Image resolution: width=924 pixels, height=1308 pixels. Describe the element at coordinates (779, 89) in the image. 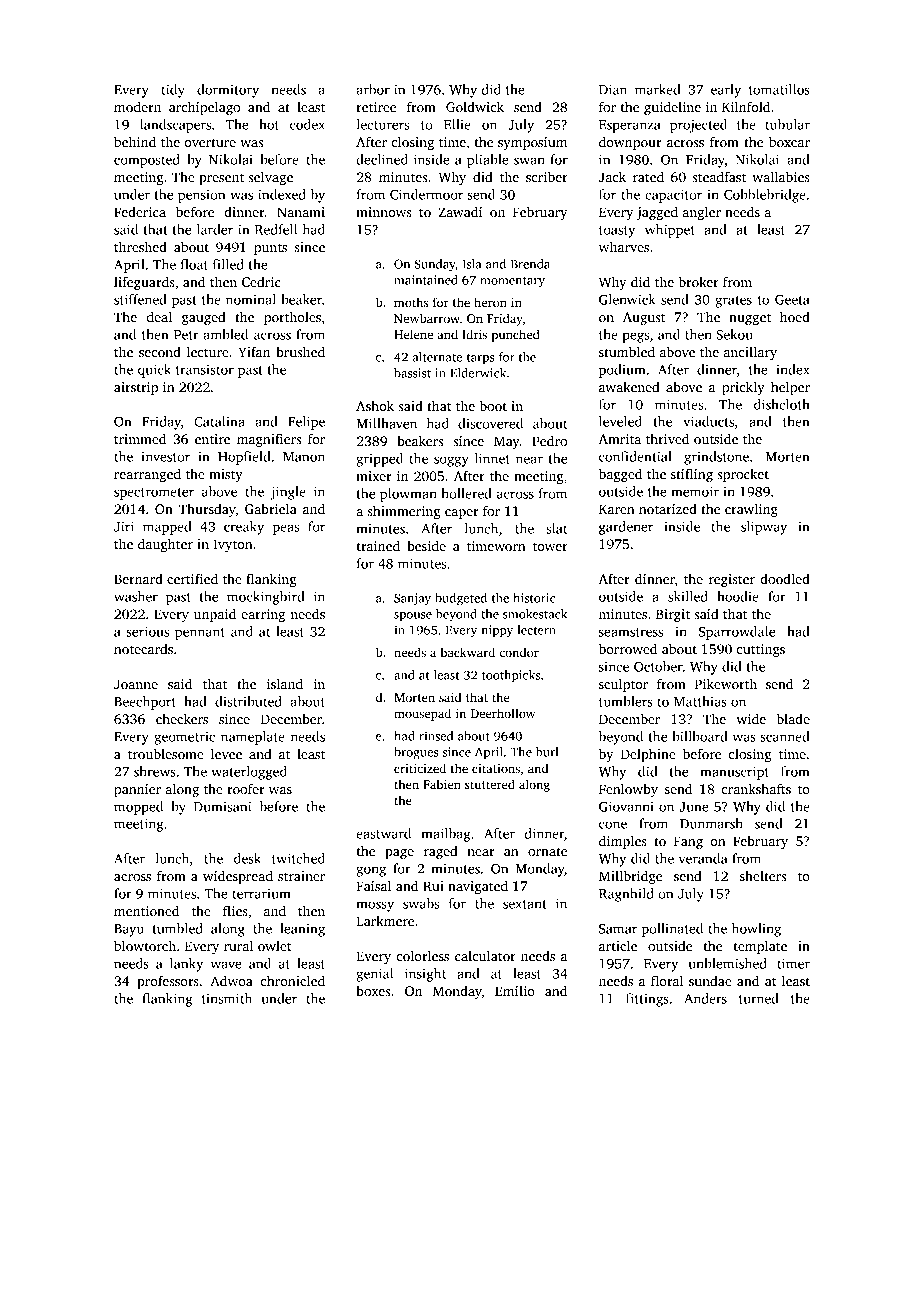

I see `tomatillos` at that location.
